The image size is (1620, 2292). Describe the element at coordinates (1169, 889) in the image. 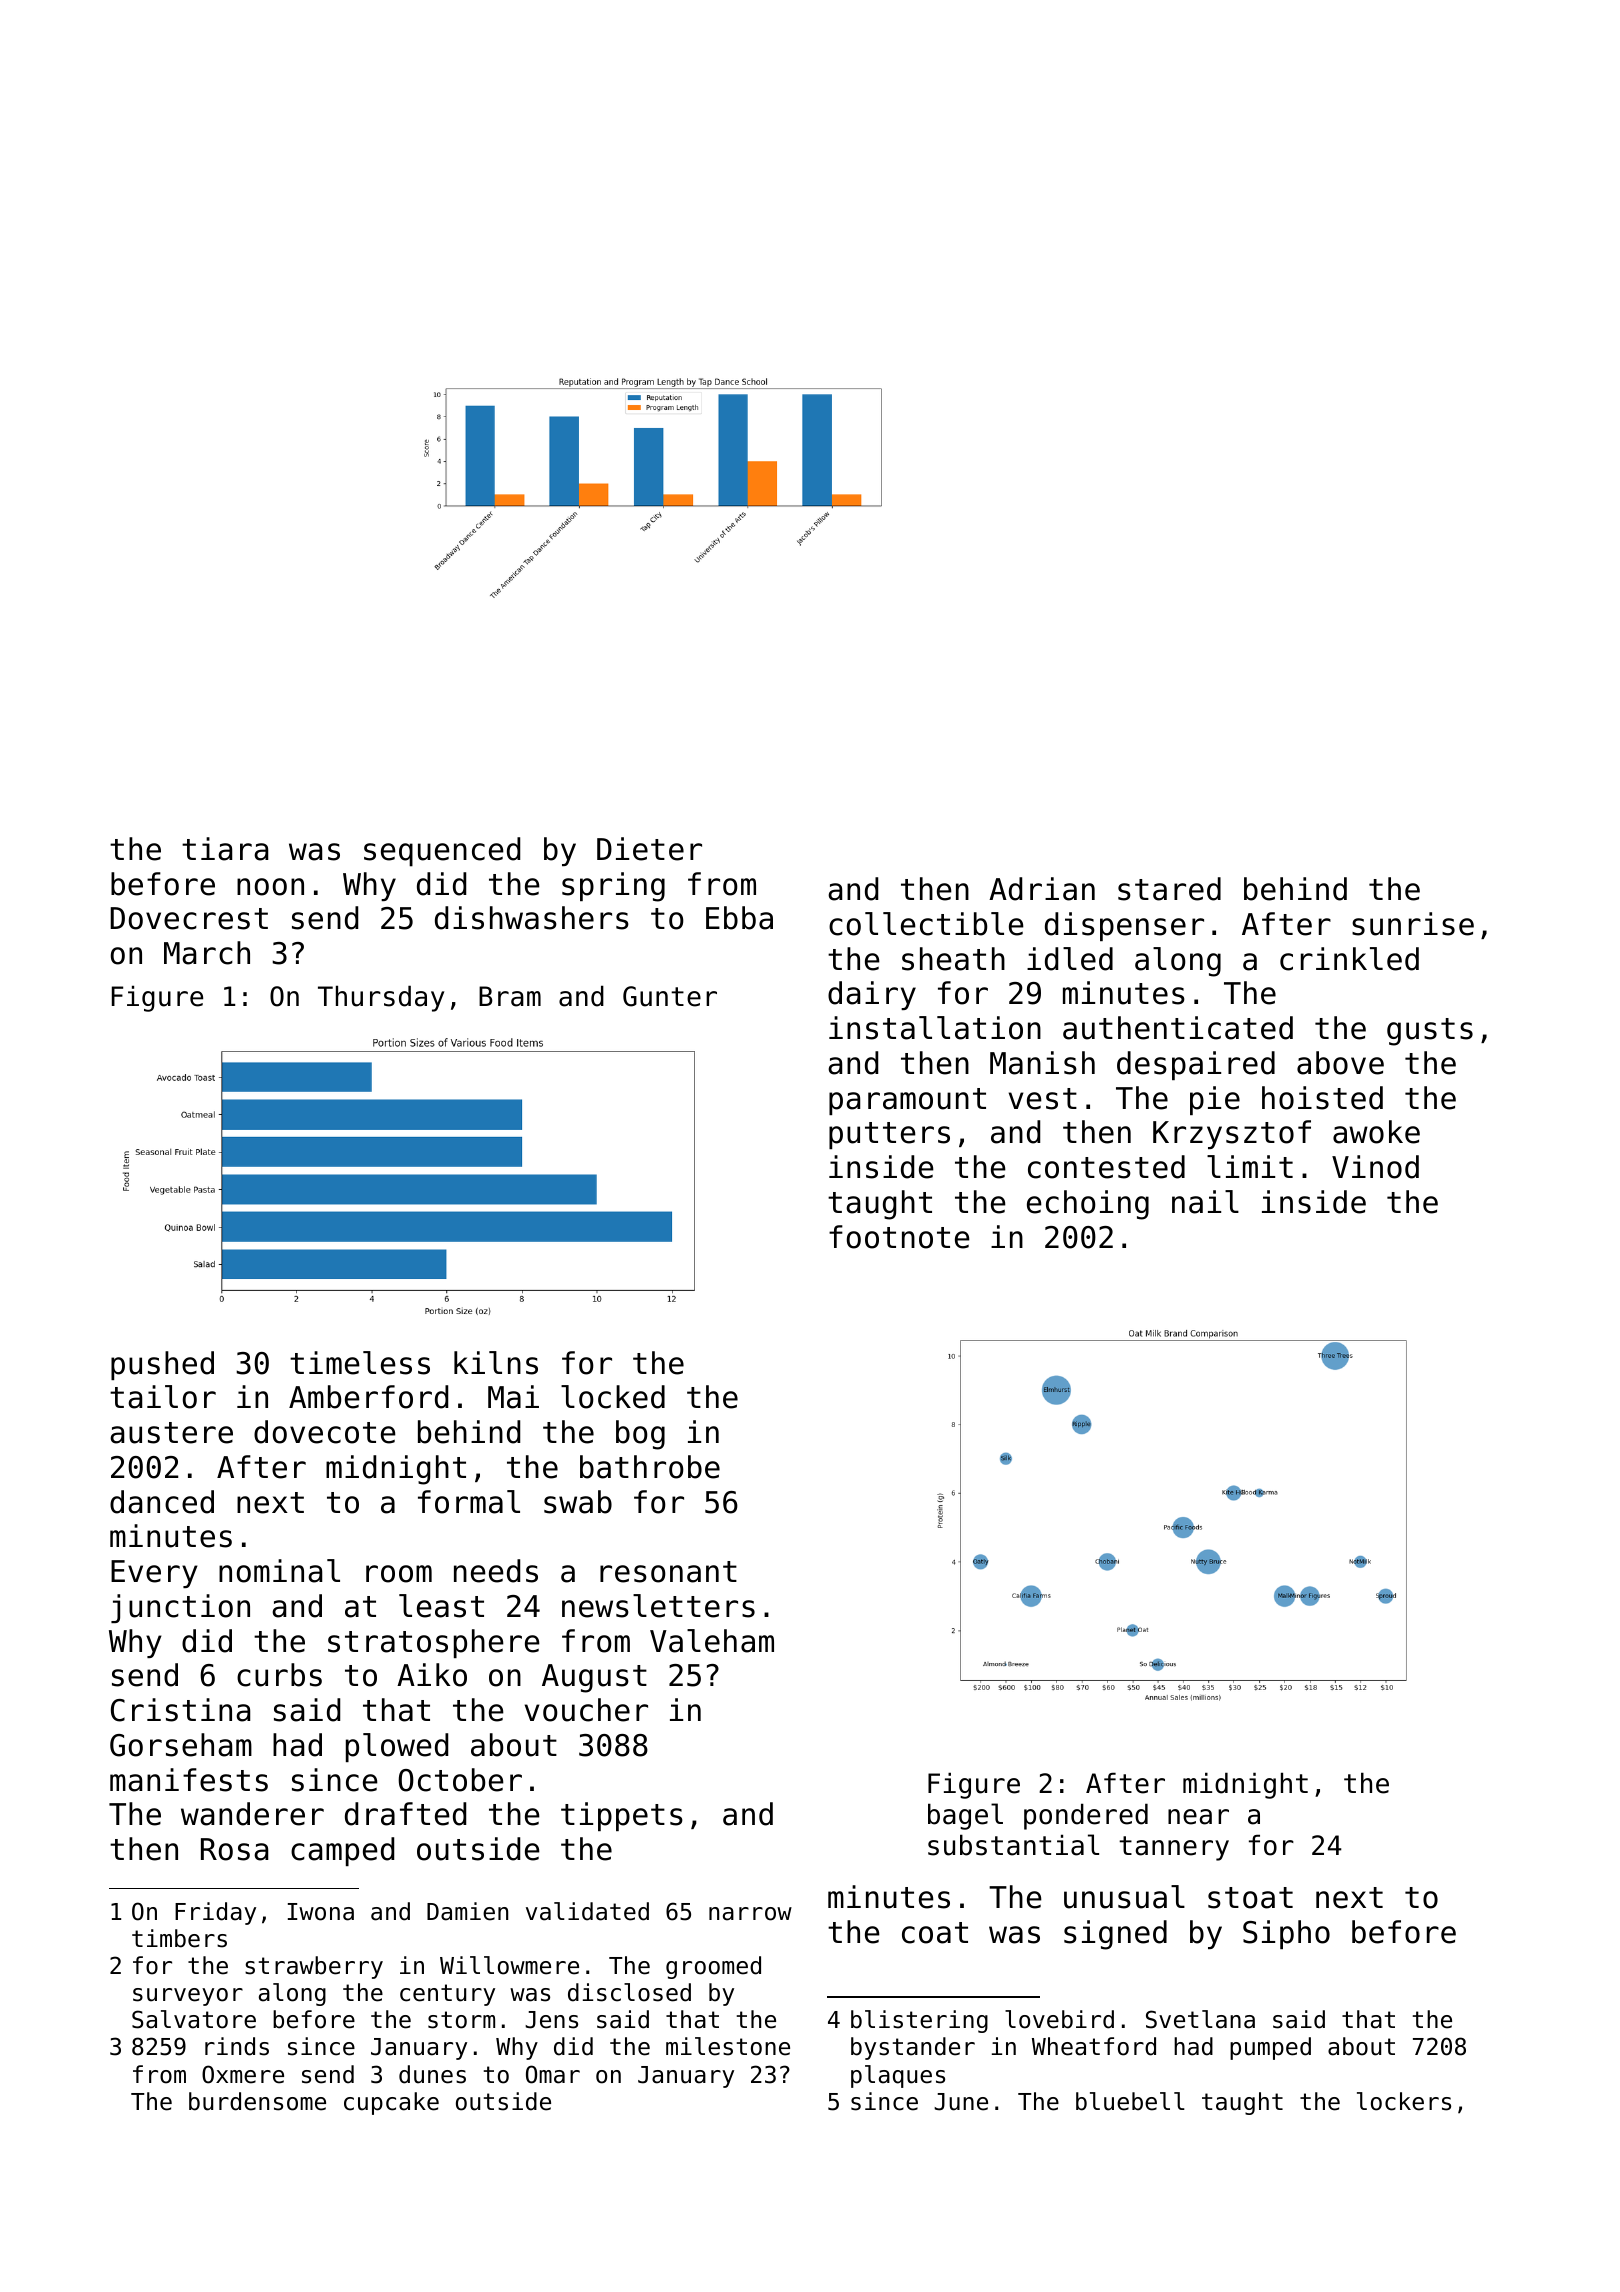

I see `stared` at that location.
